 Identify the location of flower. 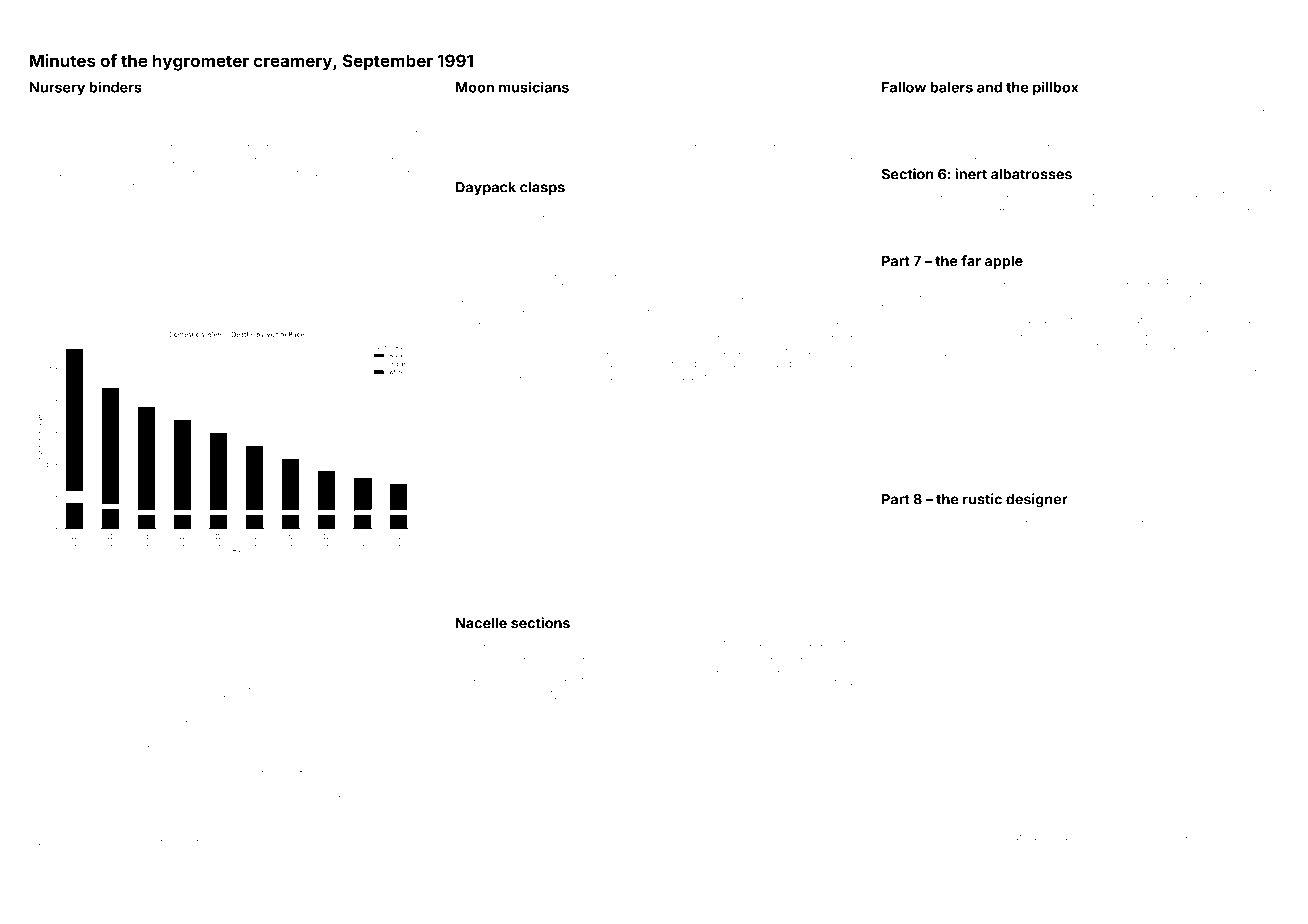
(470, 389).
